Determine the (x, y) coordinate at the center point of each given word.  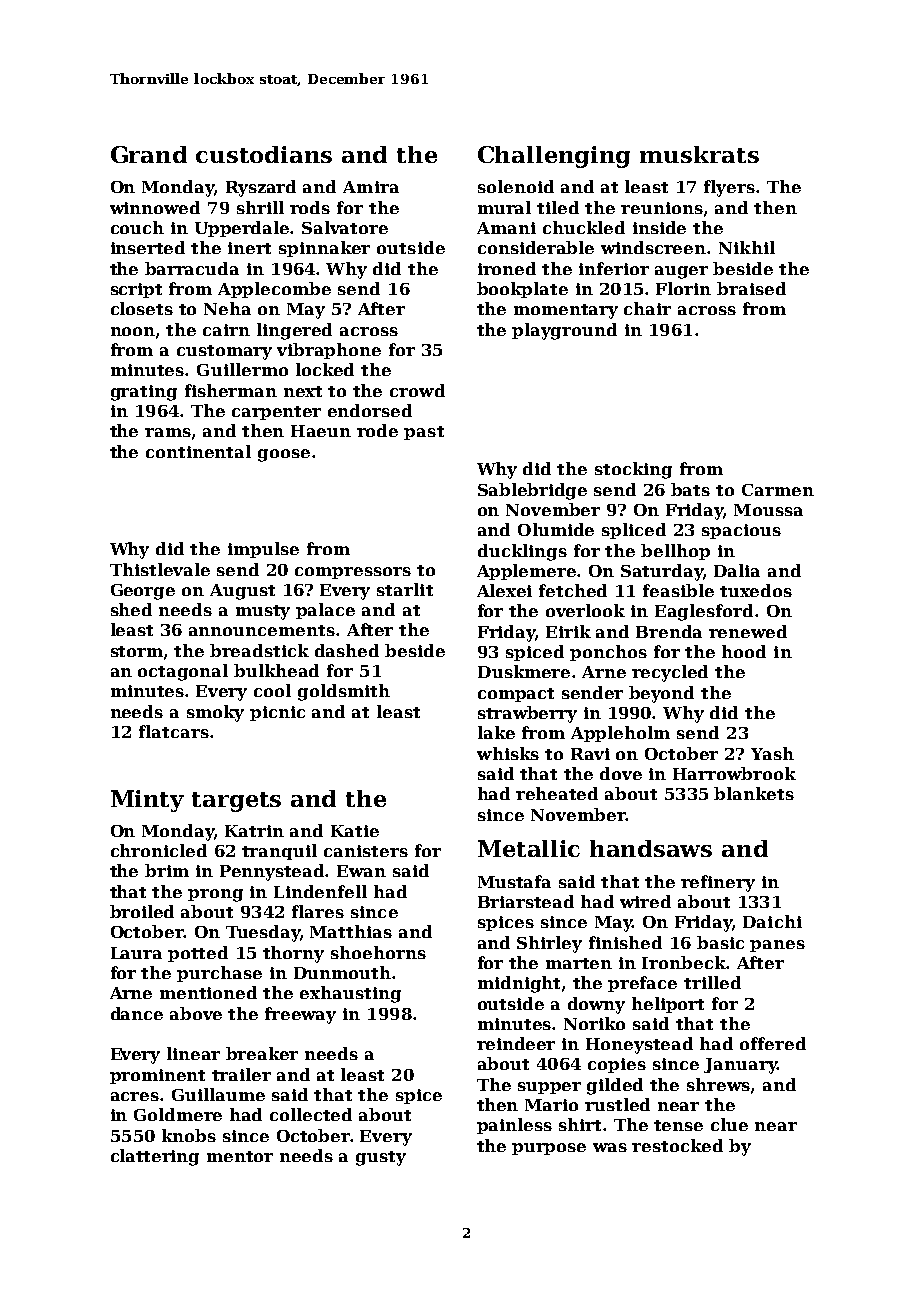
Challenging (554, 157)
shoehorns (378, 952)
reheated (557, 793)
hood (744, 651)
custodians (264, 154)
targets (236, 802)
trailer (241, 1074)
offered (773, 1043)
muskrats (699, 154)
